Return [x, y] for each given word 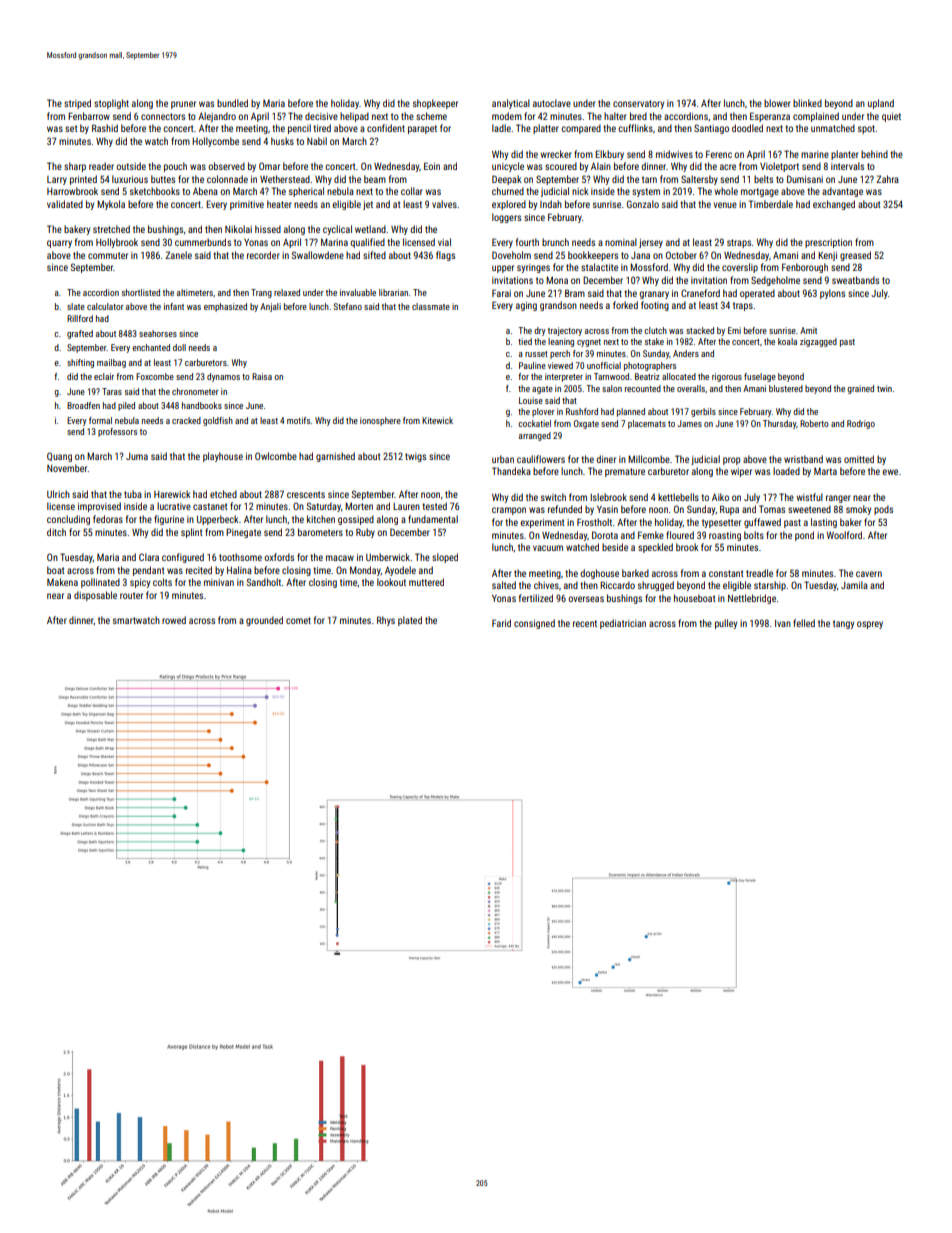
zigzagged [818, 342]
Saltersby [699, 180]
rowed [174, 620]
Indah [551, 204]
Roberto [814, 423]
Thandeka [511, 471]
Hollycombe [215, 142]
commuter [108, 255]
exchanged [834, 205]
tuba [133, 494]
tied [525, 341]
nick [580, 191]
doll [179, 347]
